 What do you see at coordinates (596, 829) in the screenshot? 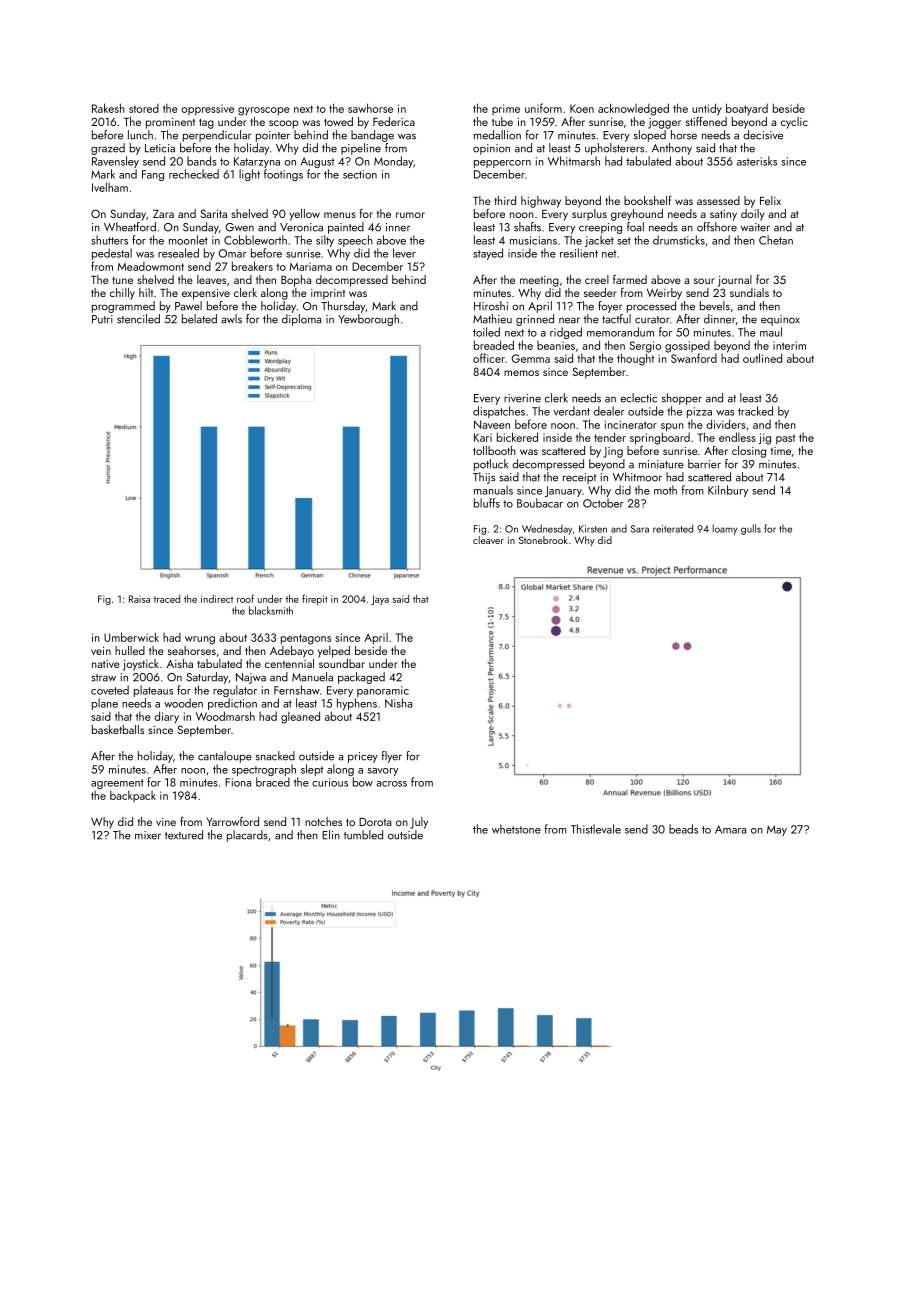
I see `Thistlevale` at bounding box center [596, 829].
